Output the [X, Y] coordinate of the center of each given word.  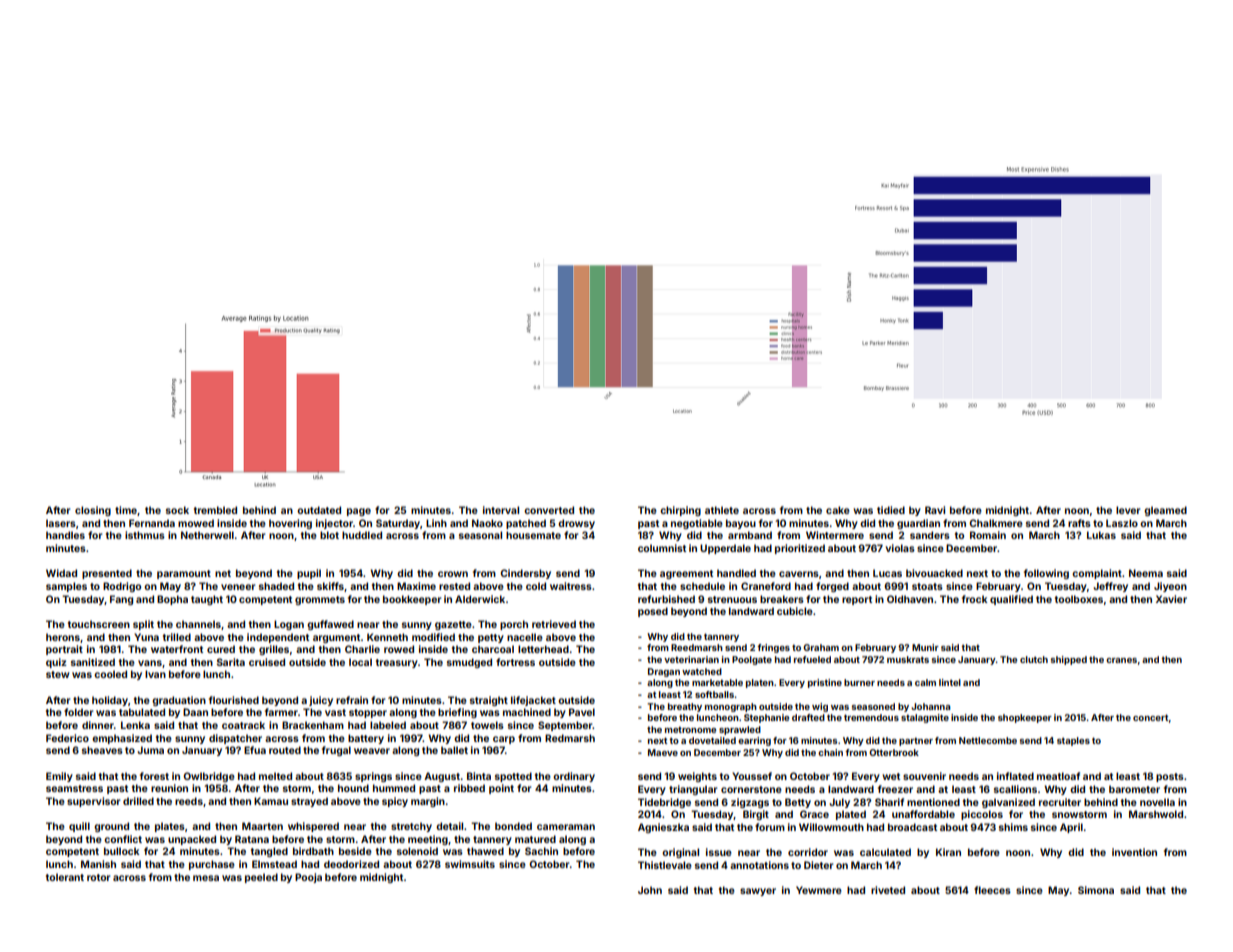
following [1046, 574]
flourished [234, 700]
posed [653, 612]
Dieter [818, 865]
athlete [722, 510]
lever [1128, 510]
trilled [177, 637]
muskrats [908, 659]
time [126, 510]
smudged [469, 663]
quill [79, 827]
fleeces [992, 890]
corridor [808, 852]
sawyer [758, 892]
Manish [98, 864]
